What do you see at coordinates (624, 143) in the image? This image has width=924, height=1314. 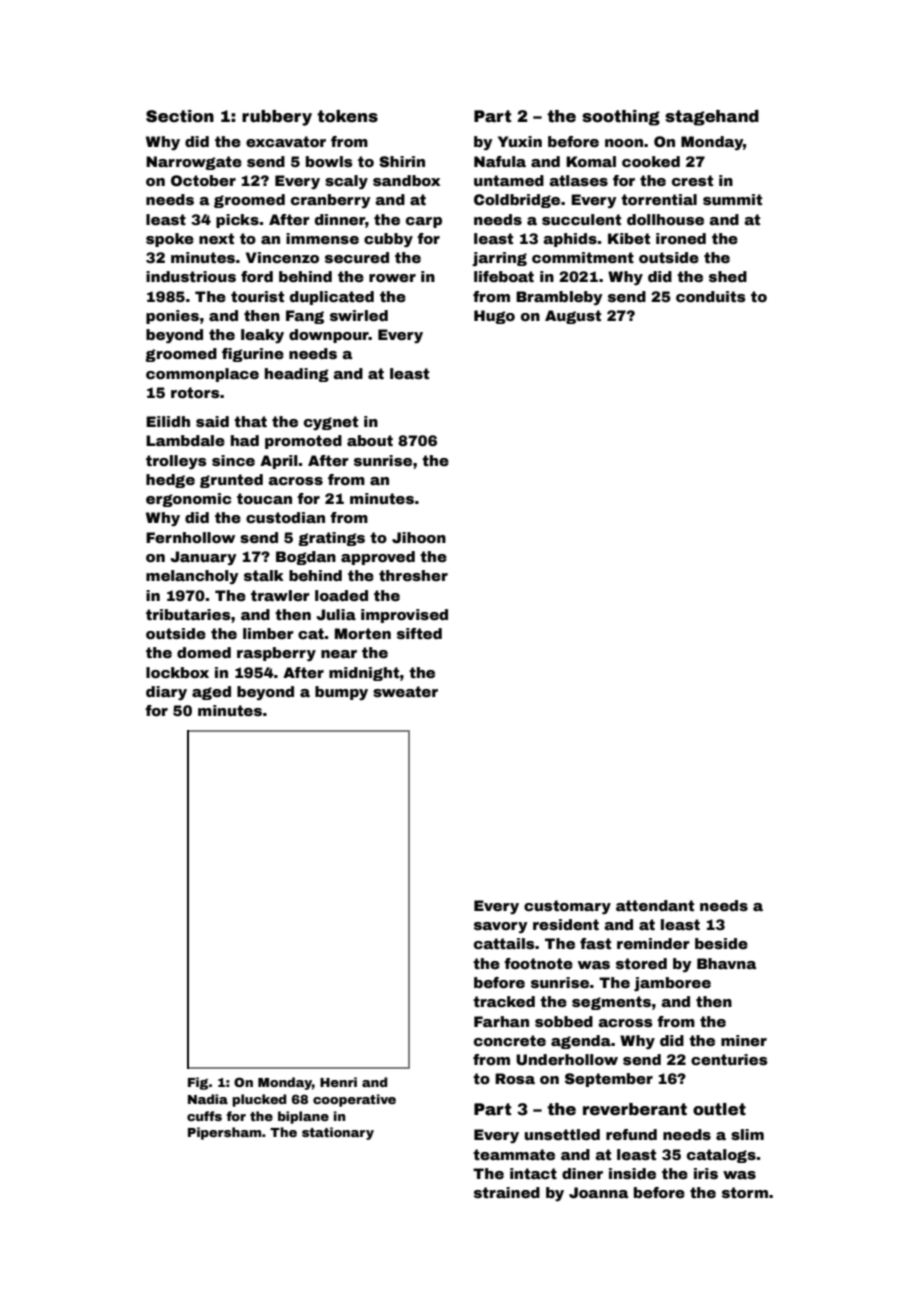 I see `noon` at bounding box center [624, 143].
